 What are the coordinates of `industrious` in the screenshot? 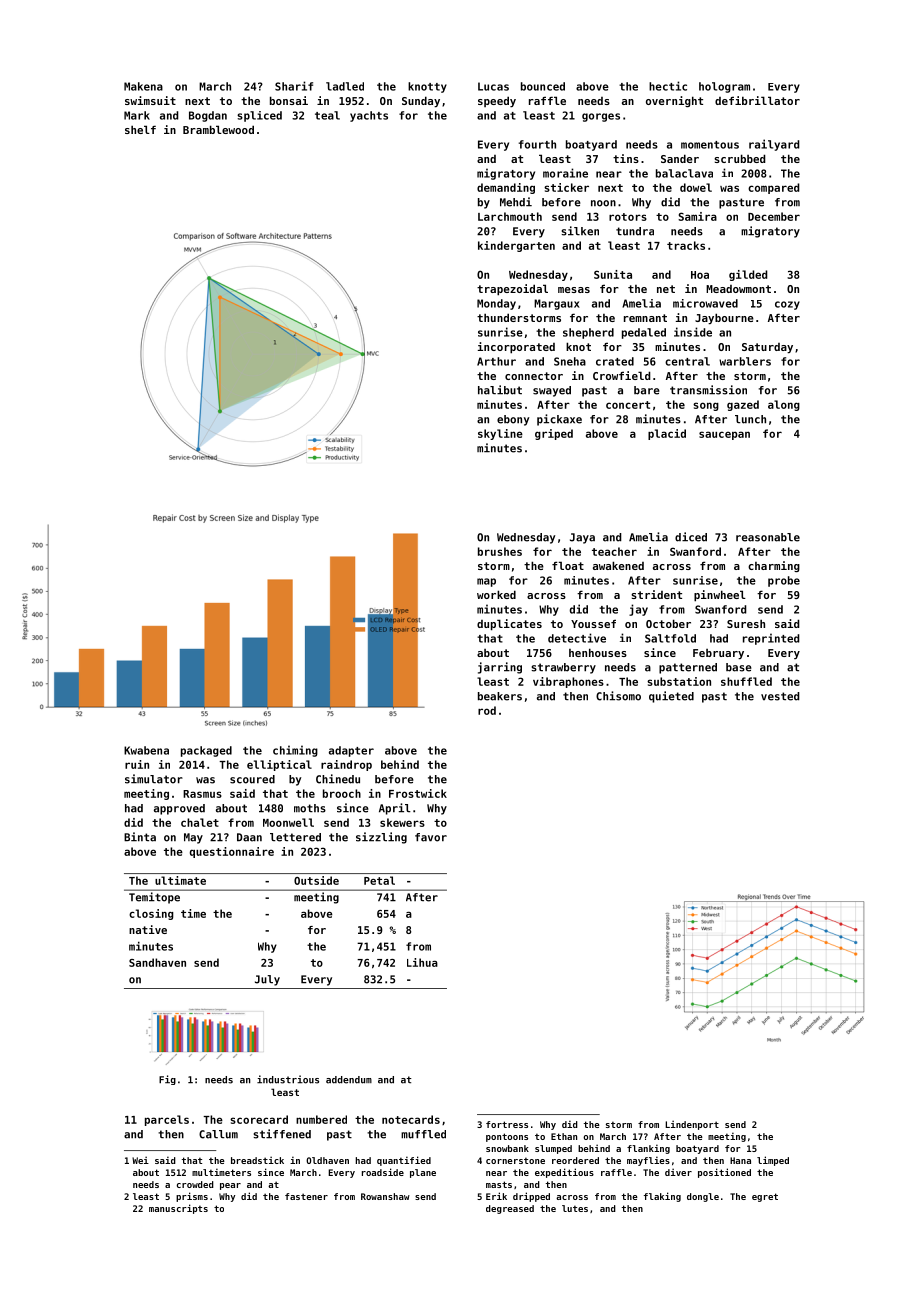 It's located at (288, 1079).
